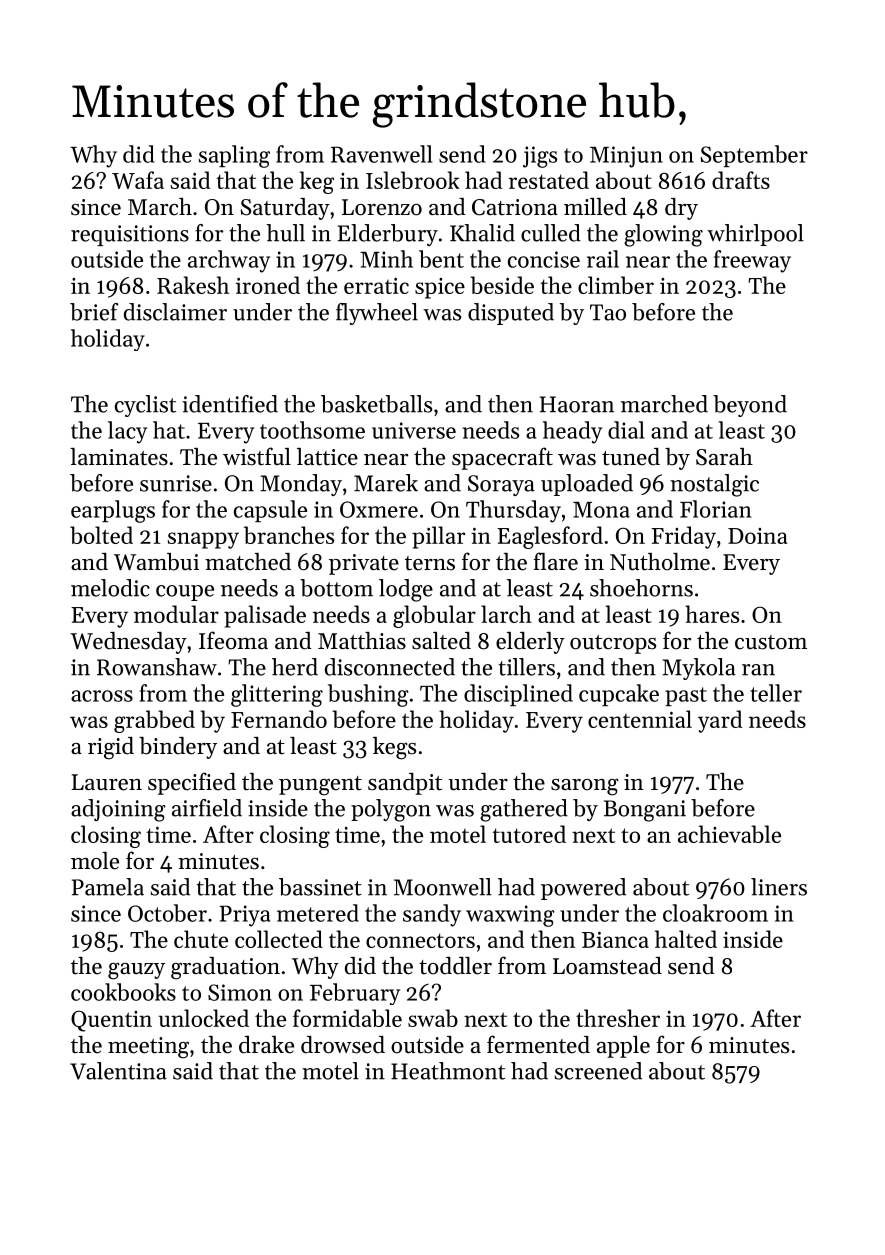 The height and width of the screenshot is (1255, 885). What do you see at coordinates (229, 261) in the screenshot?
I see `archway` at bounding box center [229, 261].
